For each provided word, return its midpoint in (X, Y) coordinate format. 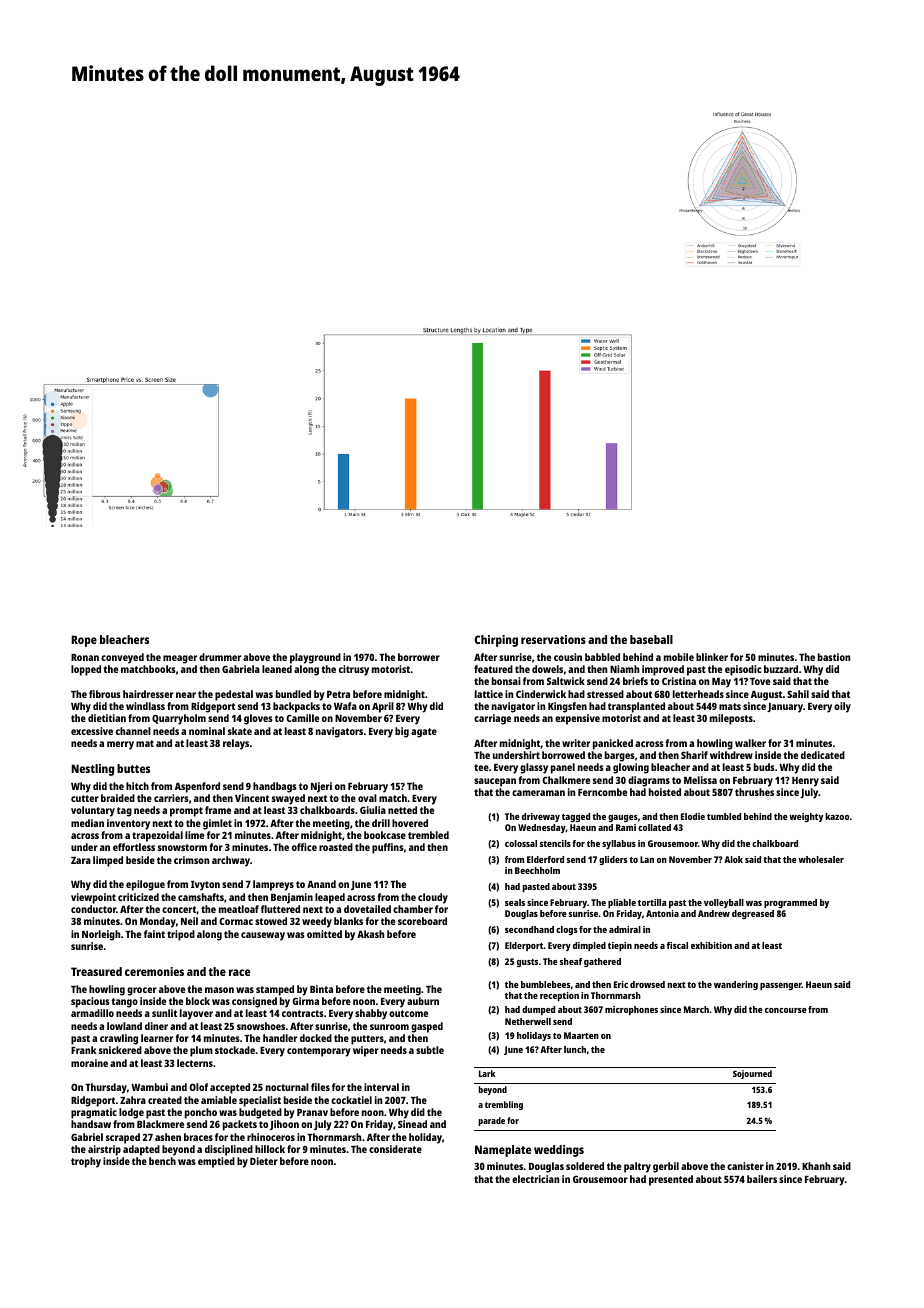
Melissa (700, 780)
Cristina (679, 681)
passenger (781, 986)
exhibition (711, 945)
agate (424, 733)
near (186, 695)
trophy (86, 1162)
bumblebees (545, 984)
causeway (263, 936)
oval (367, 798)
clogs (566, 930)
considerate (395, 1149)
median (87, 823)
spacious (90, 1002)
